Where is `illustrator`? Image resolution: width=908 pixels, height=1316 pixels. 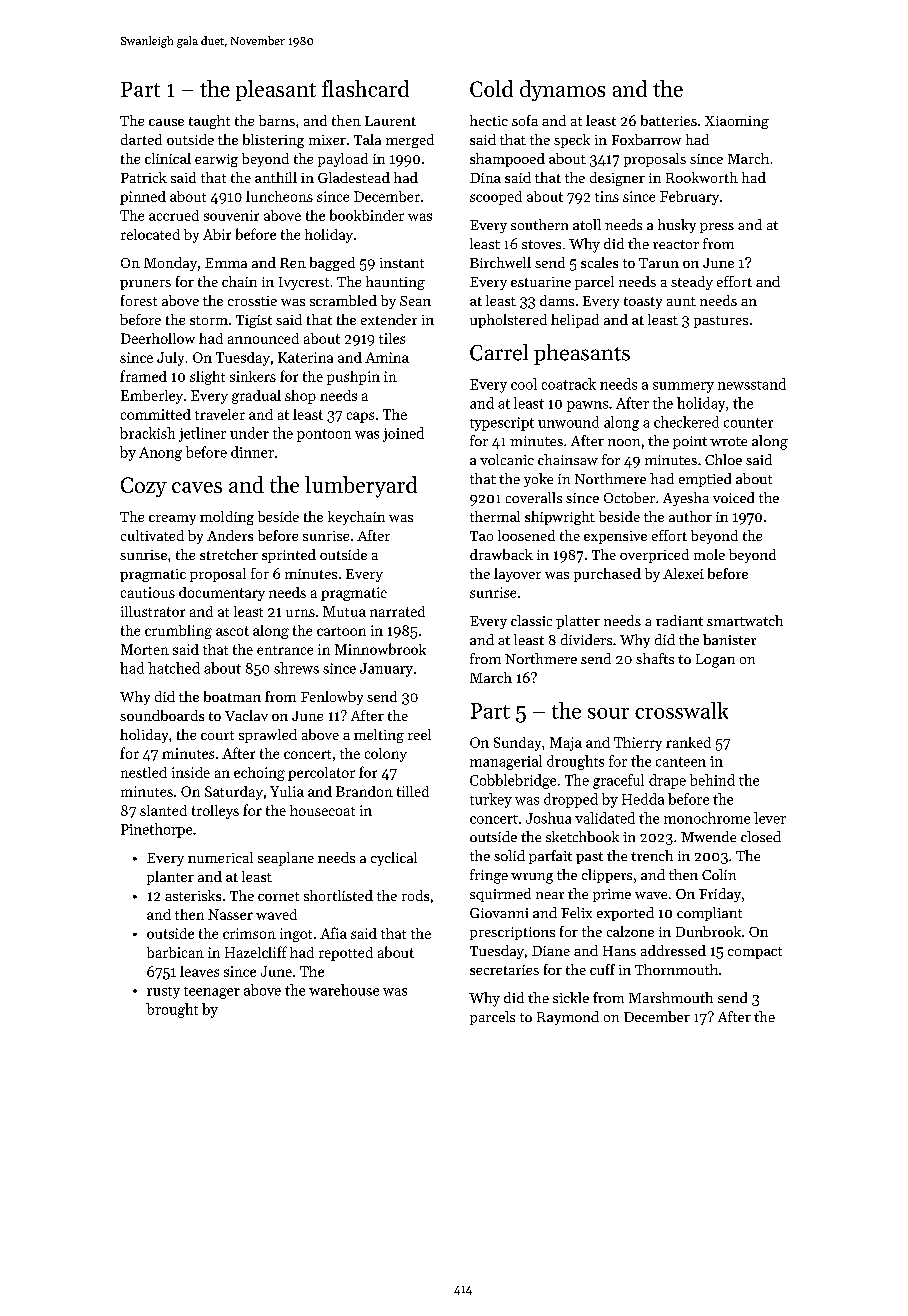 illustrator is located at coordinates (153, 611).
